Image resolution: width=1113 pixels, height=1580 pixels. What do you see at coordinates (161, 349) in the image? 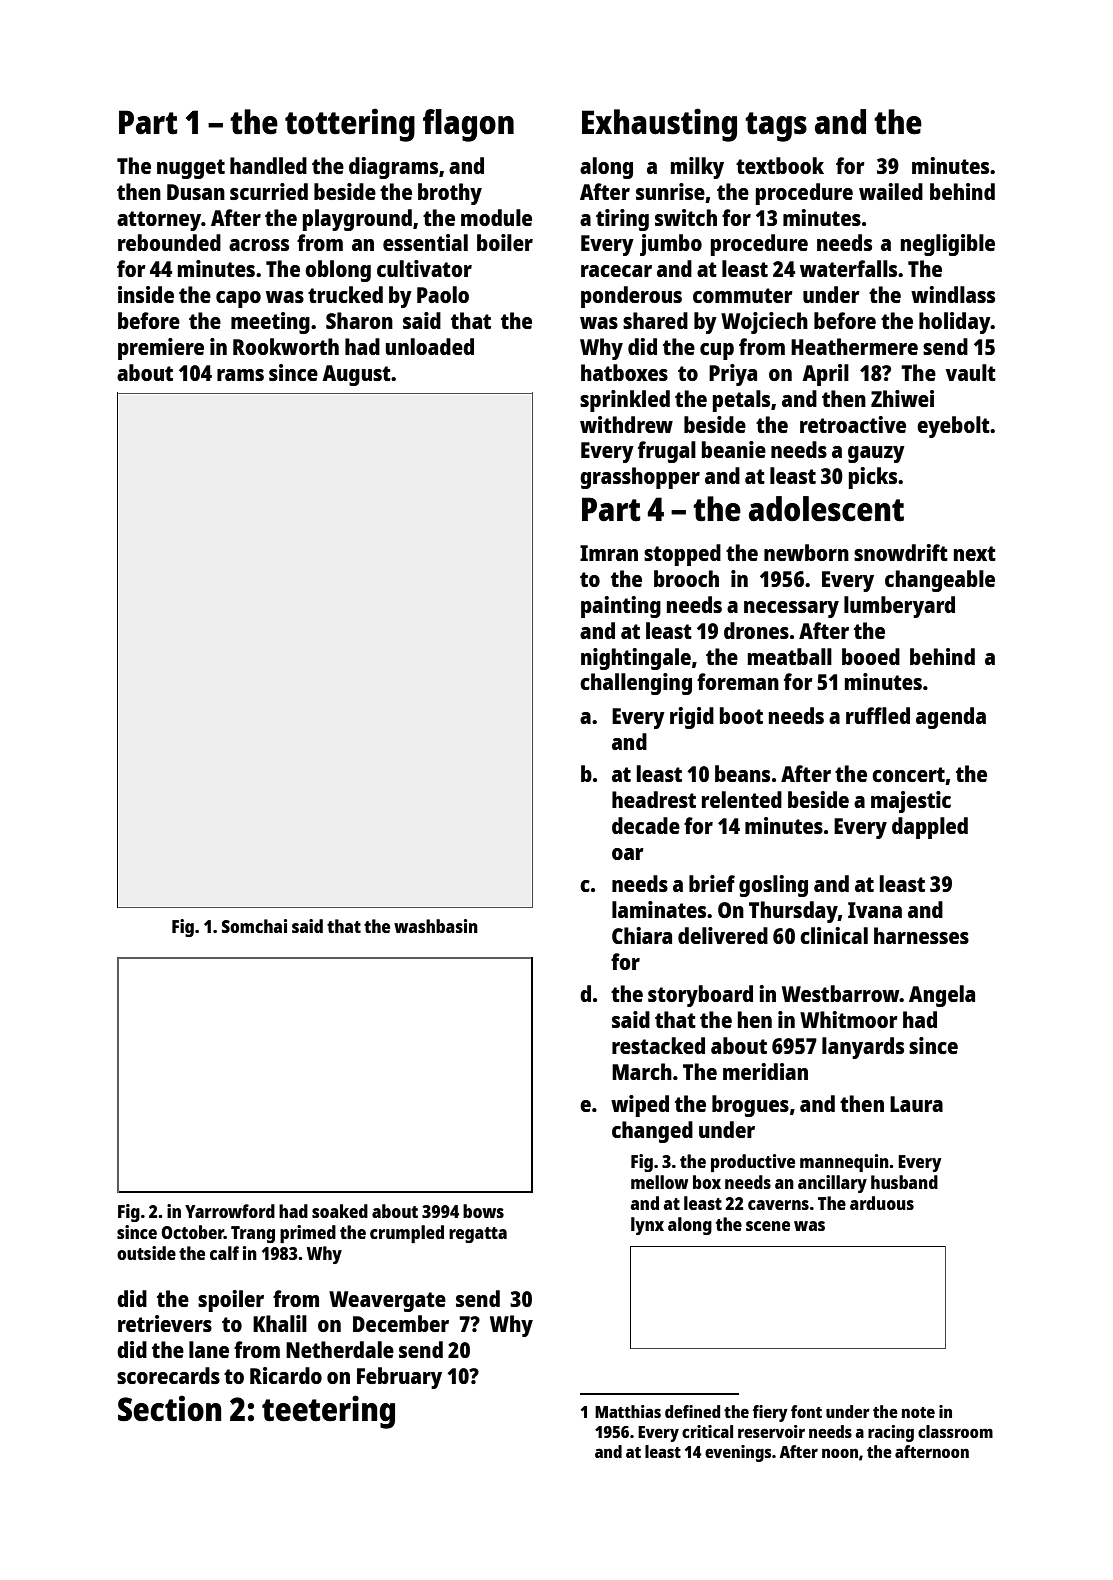
I see `premiere` at bounding box center [161, 349].
